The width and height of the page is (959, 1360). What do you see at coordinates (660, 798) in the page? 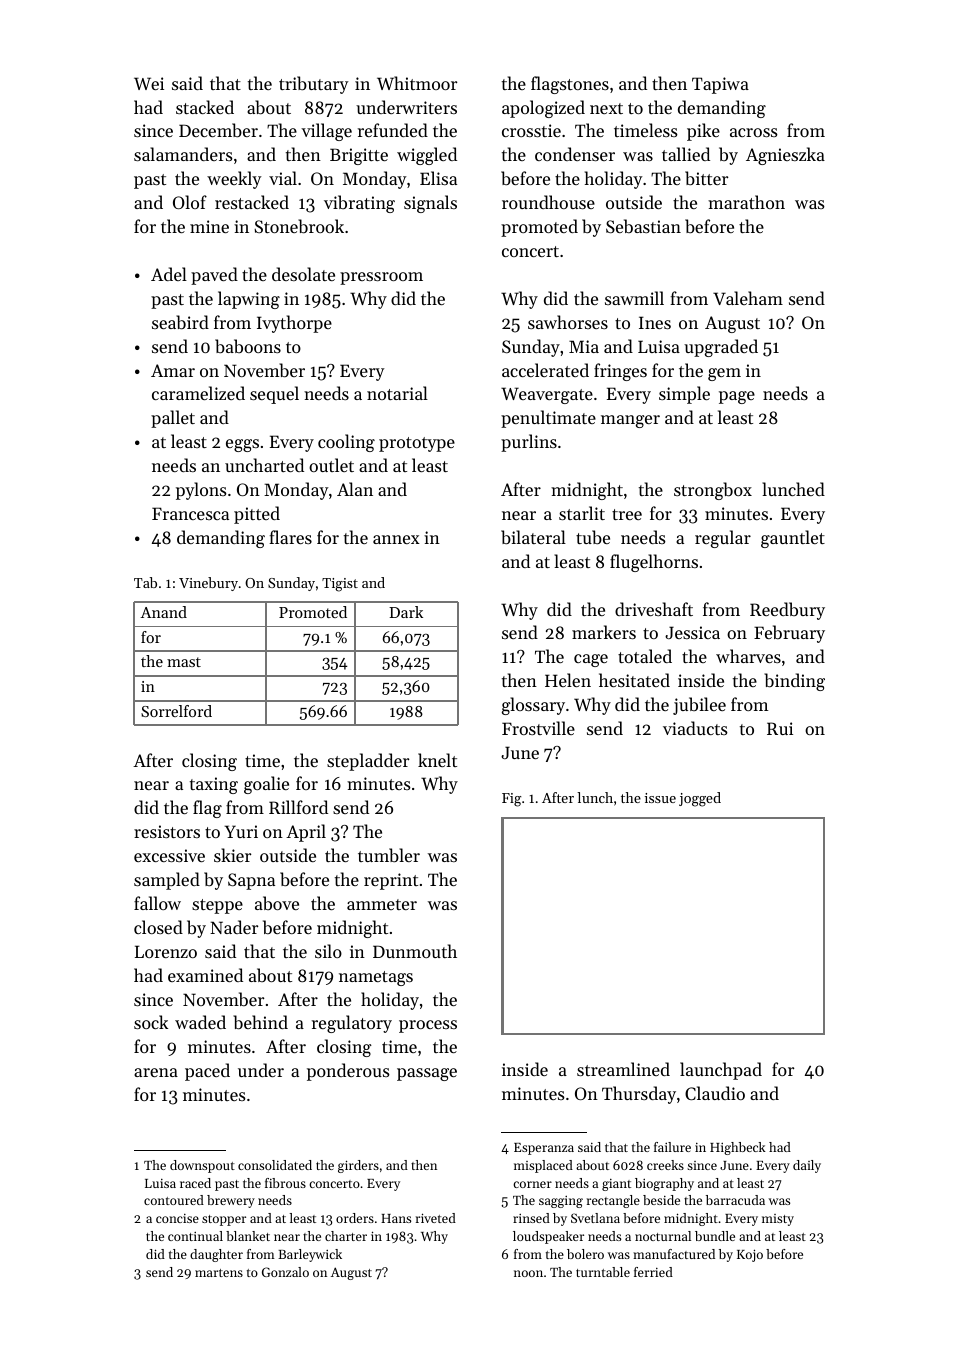
I see `issue` at bounding box center [660, 798].
